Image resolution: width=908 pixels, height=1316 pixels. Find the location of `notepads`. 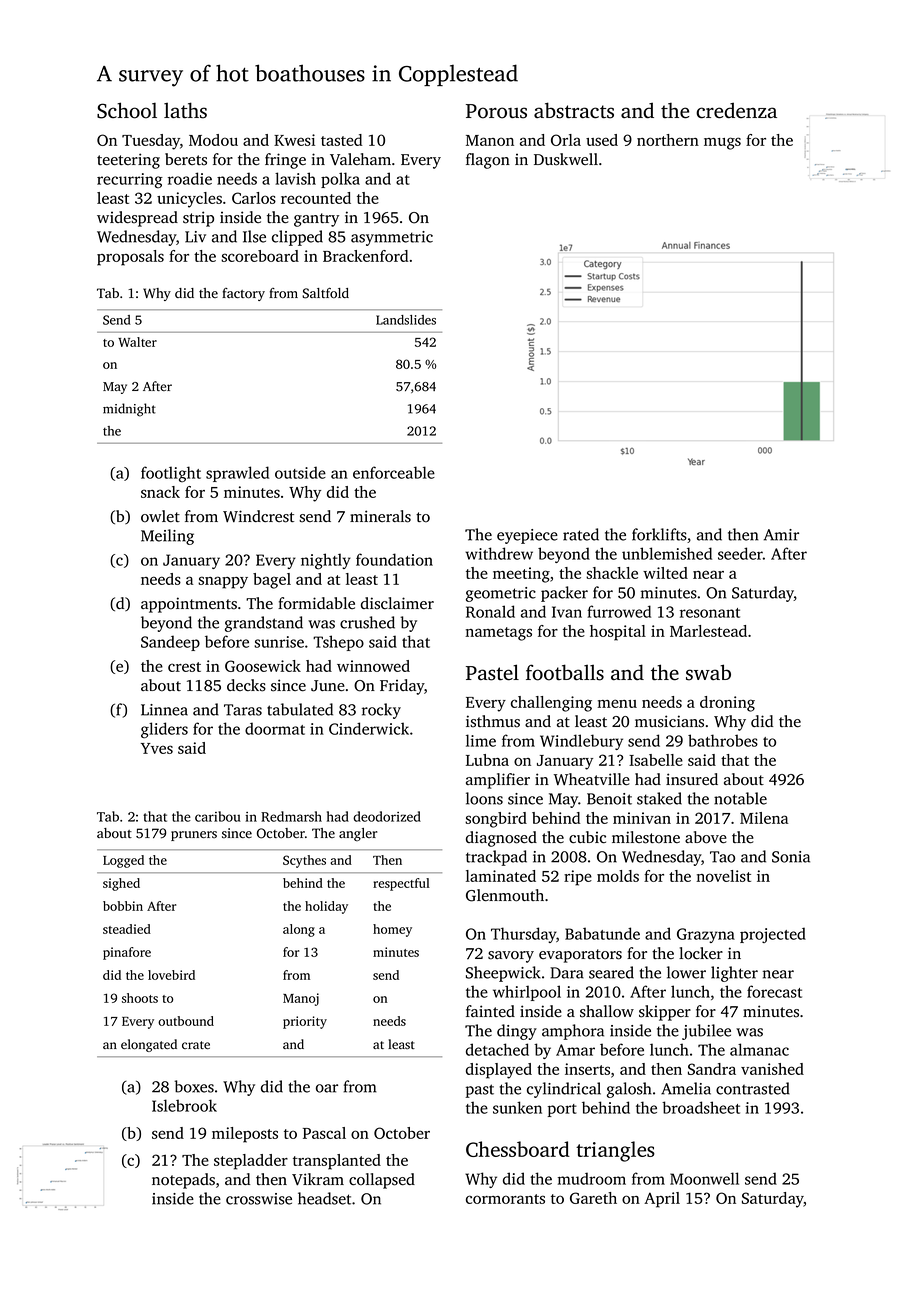

notepads is located at coordinates (183, 1181).
